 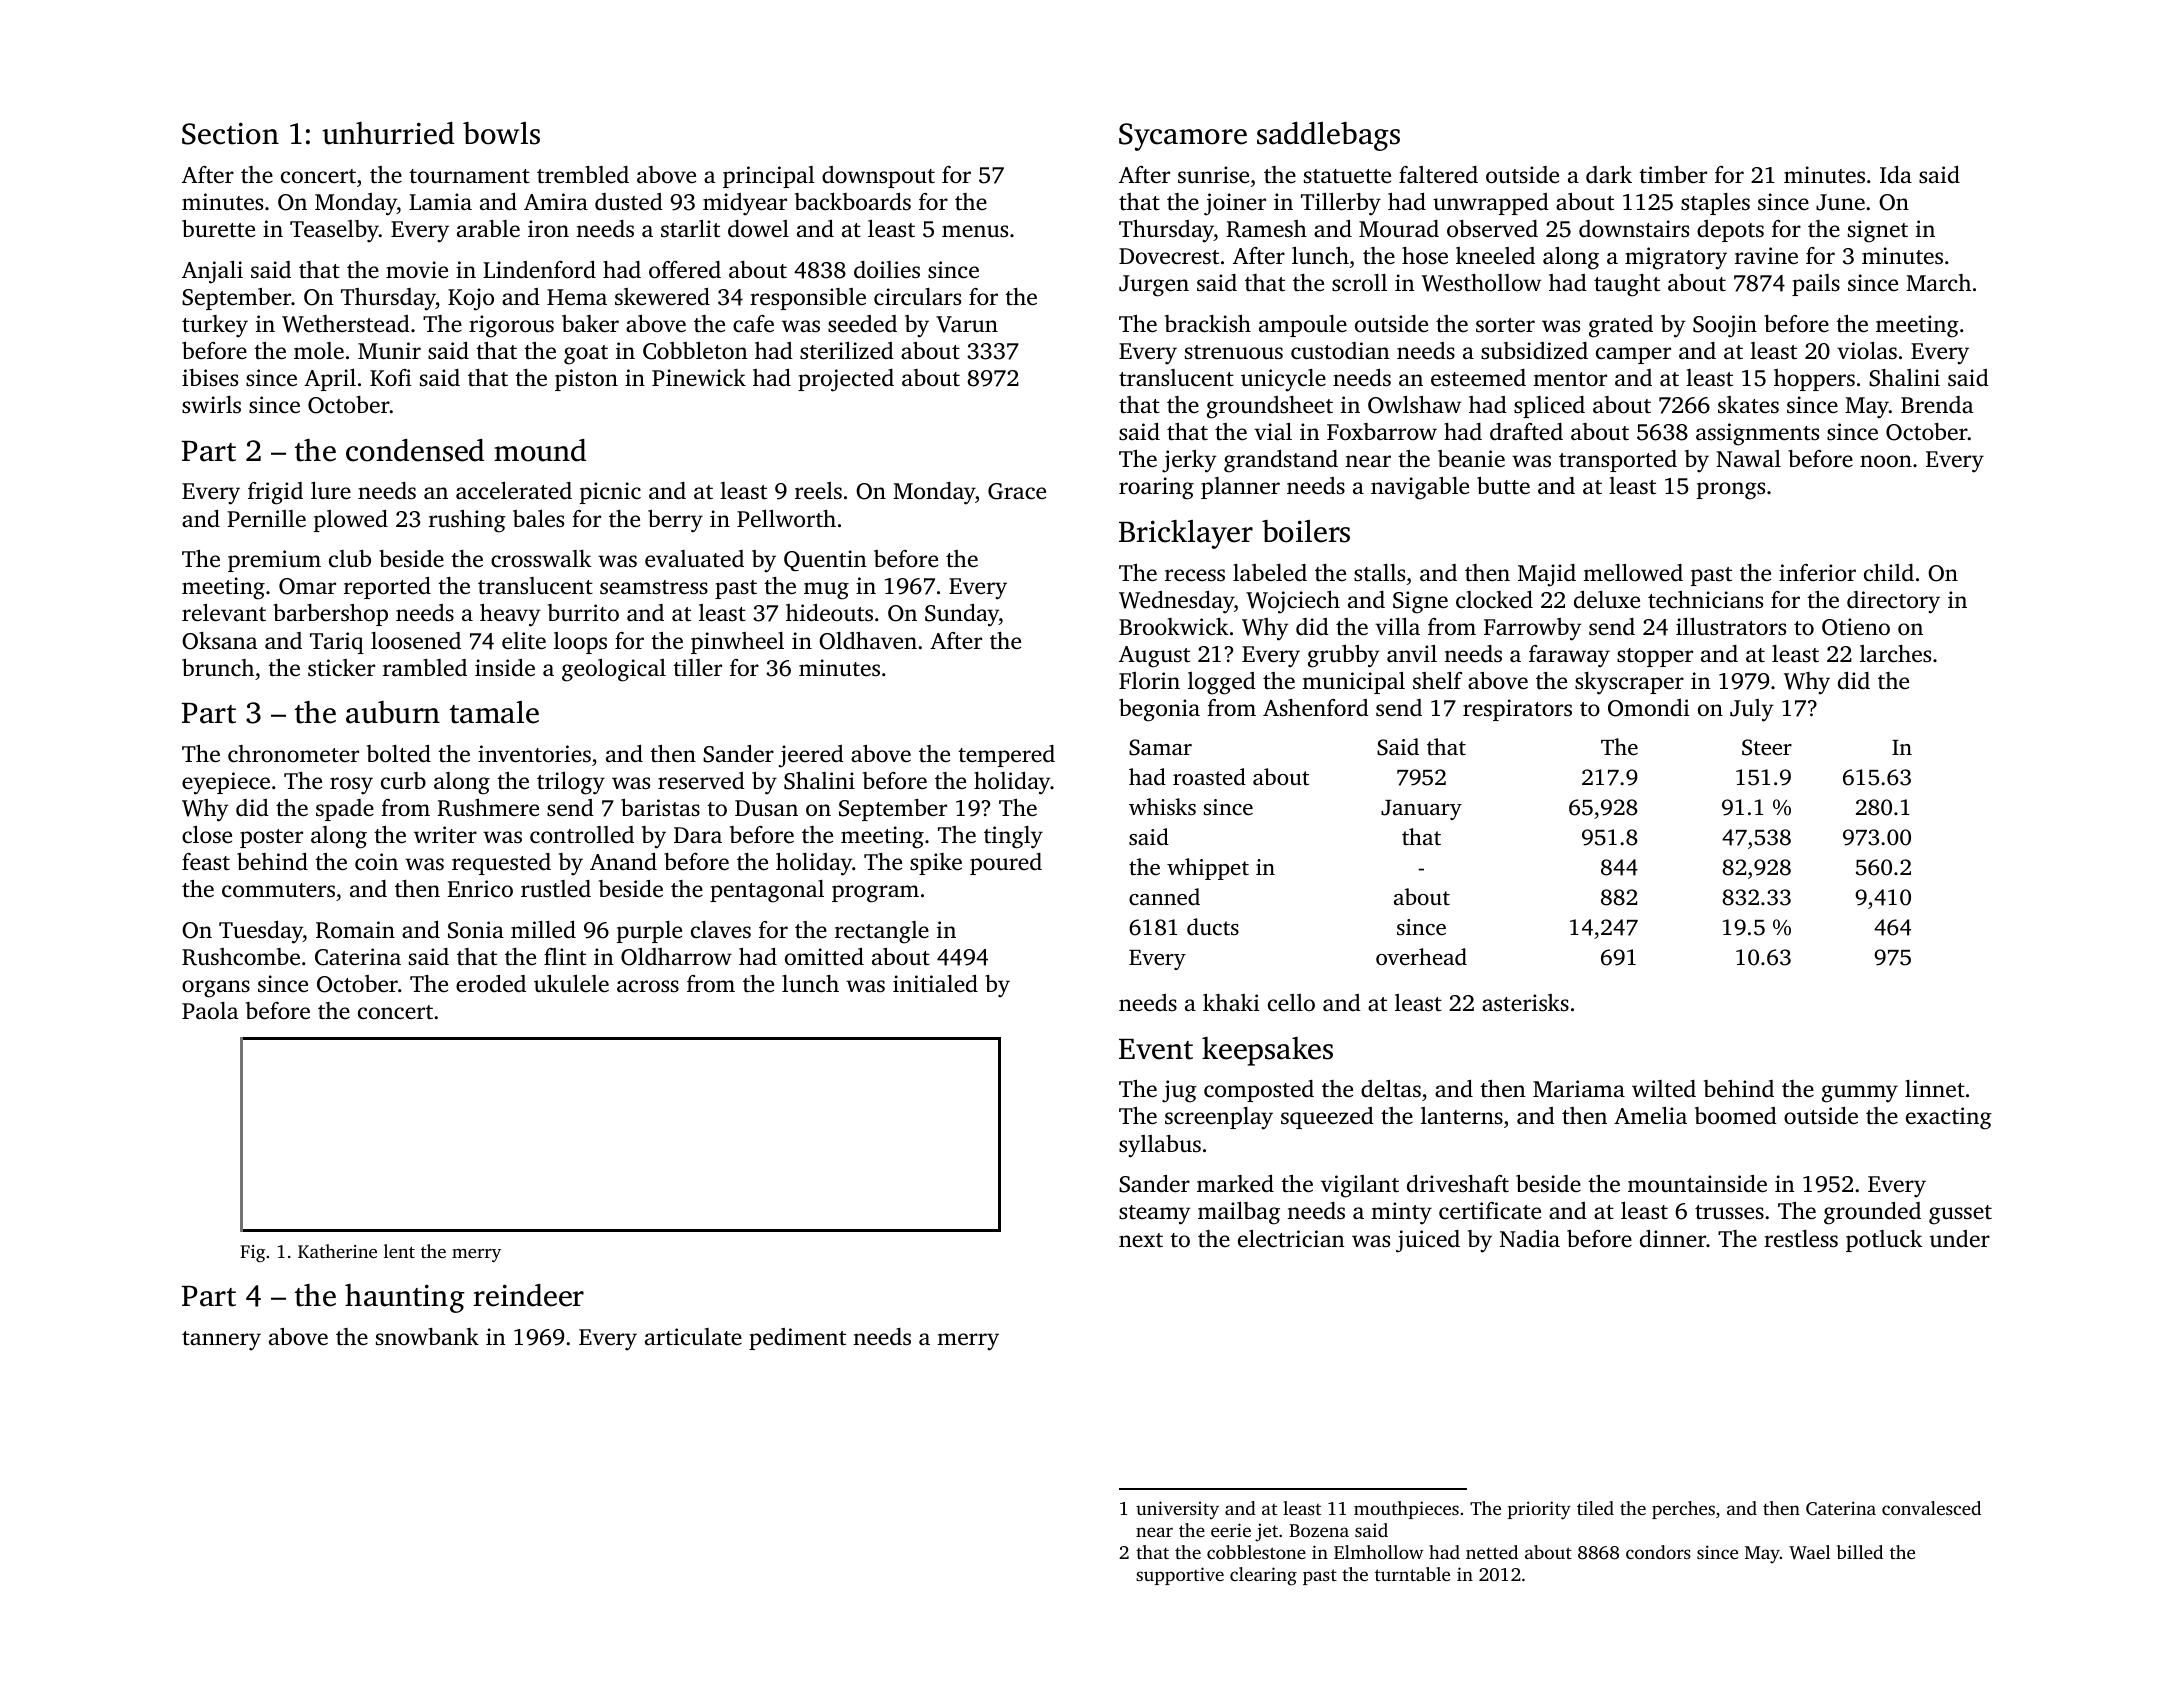 What do you see at coordinates (1935, 1089) in the screenshot?
I see `linnet` at bounding box center [1935, 1089].
